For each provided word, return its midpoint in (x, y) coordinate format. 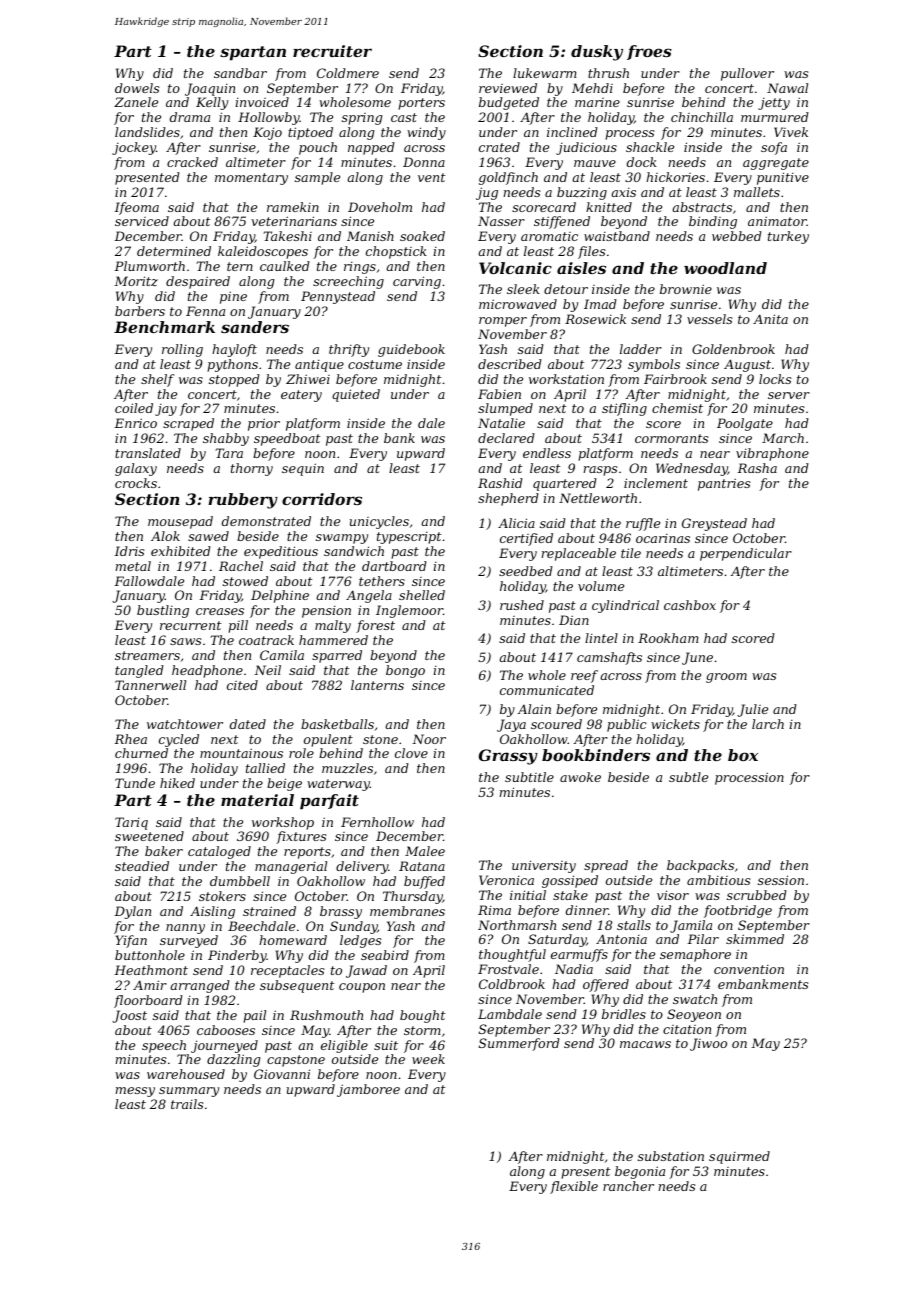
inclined (572, 132)
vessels (709, 319)
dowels (137, 88)
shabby (226, 439)
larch (768, 724)
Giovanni (282, 1074)
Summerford (519, 1044)
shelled (422, 595)
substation (671, 1156)
